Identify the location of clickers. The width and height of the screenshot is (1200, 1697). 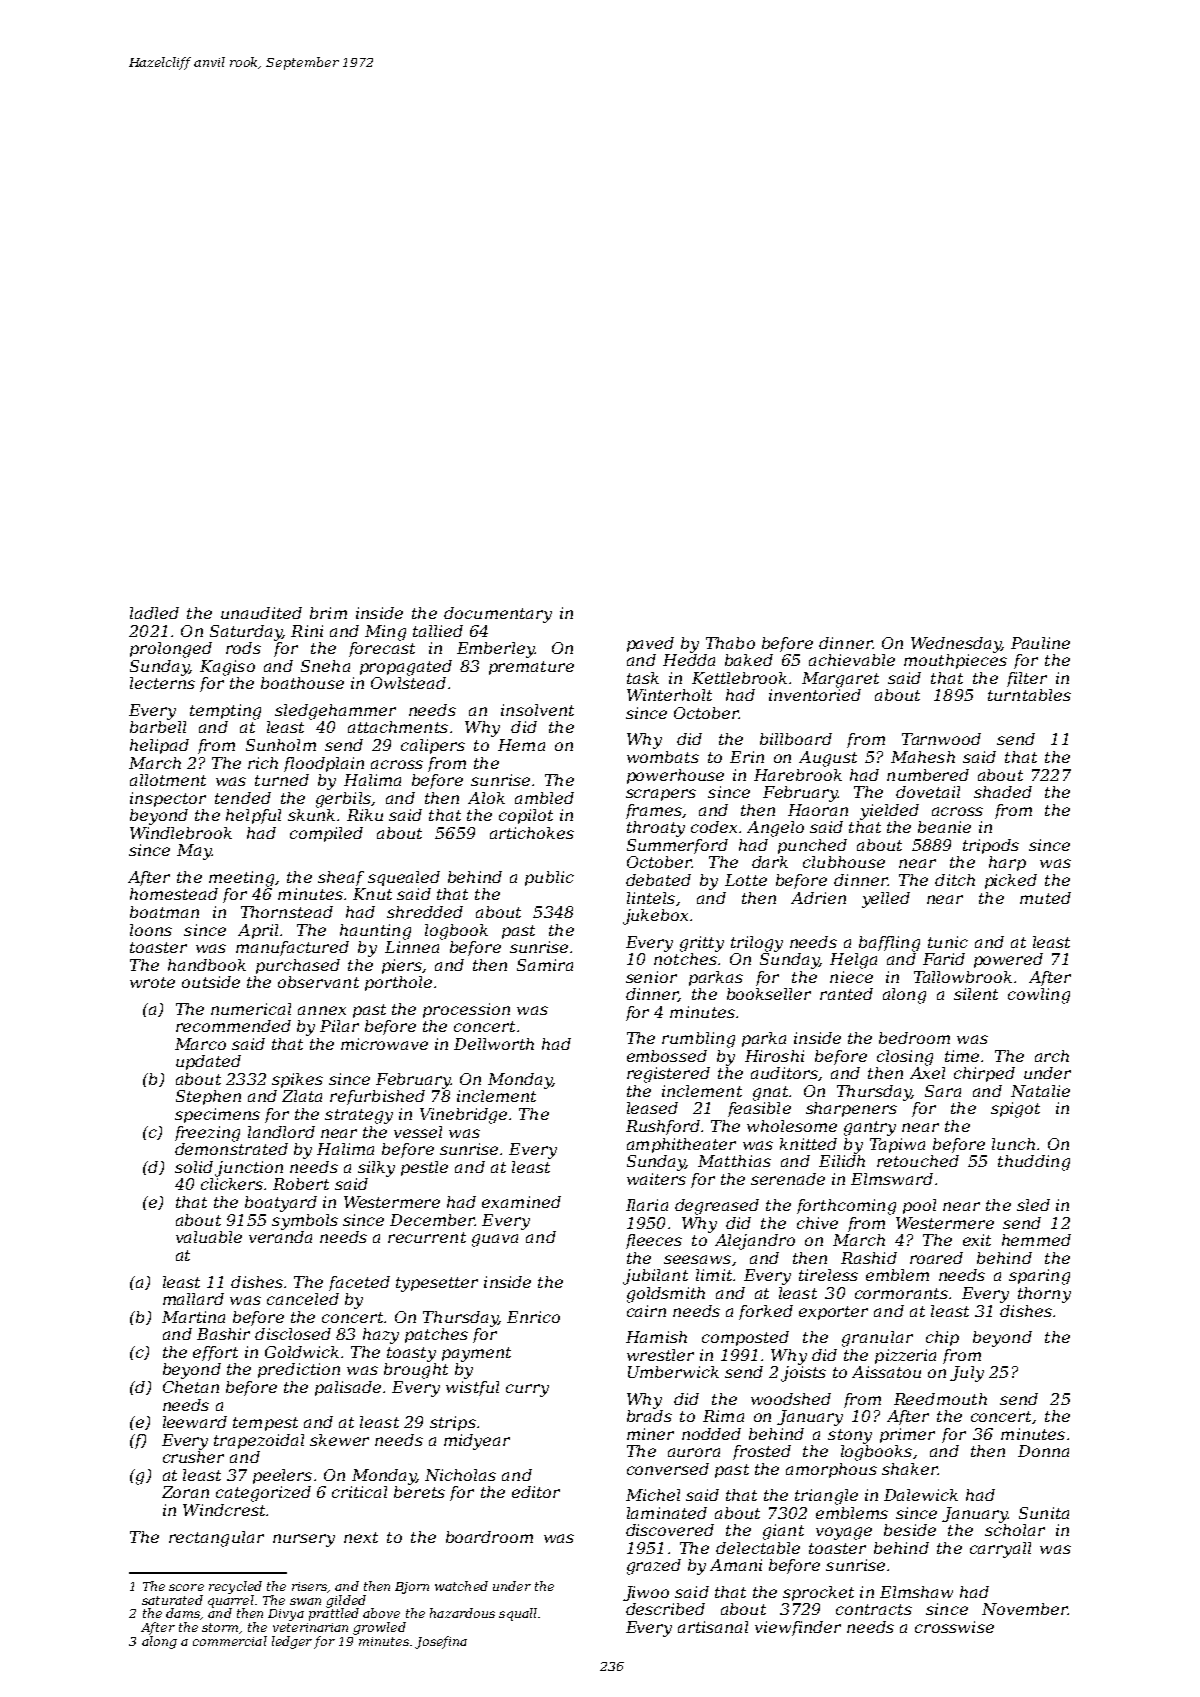
(232, 1184).
